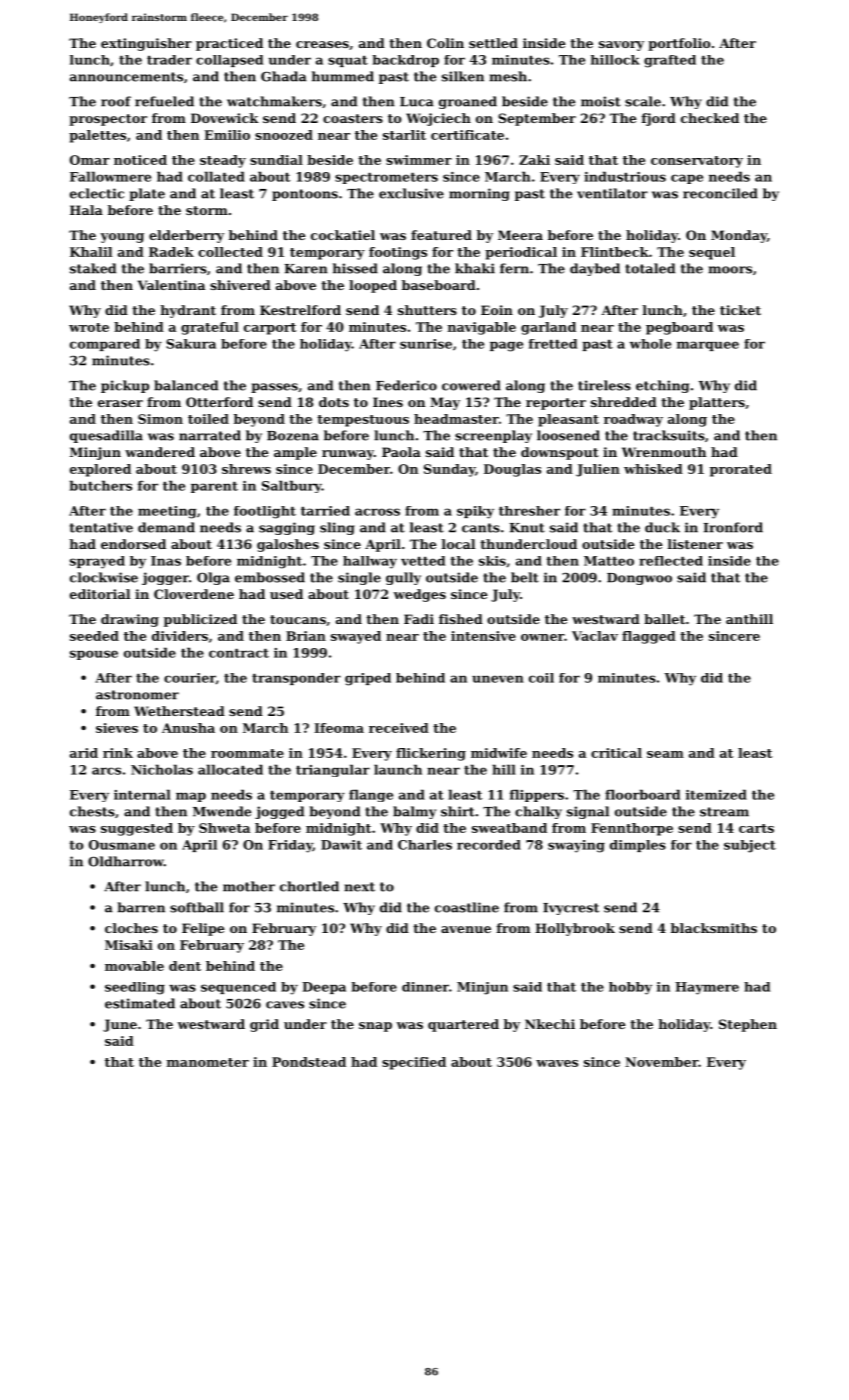 The width and height of the screenshot is (849, 1400). I want to click on elderberry, so click(186, 236).
